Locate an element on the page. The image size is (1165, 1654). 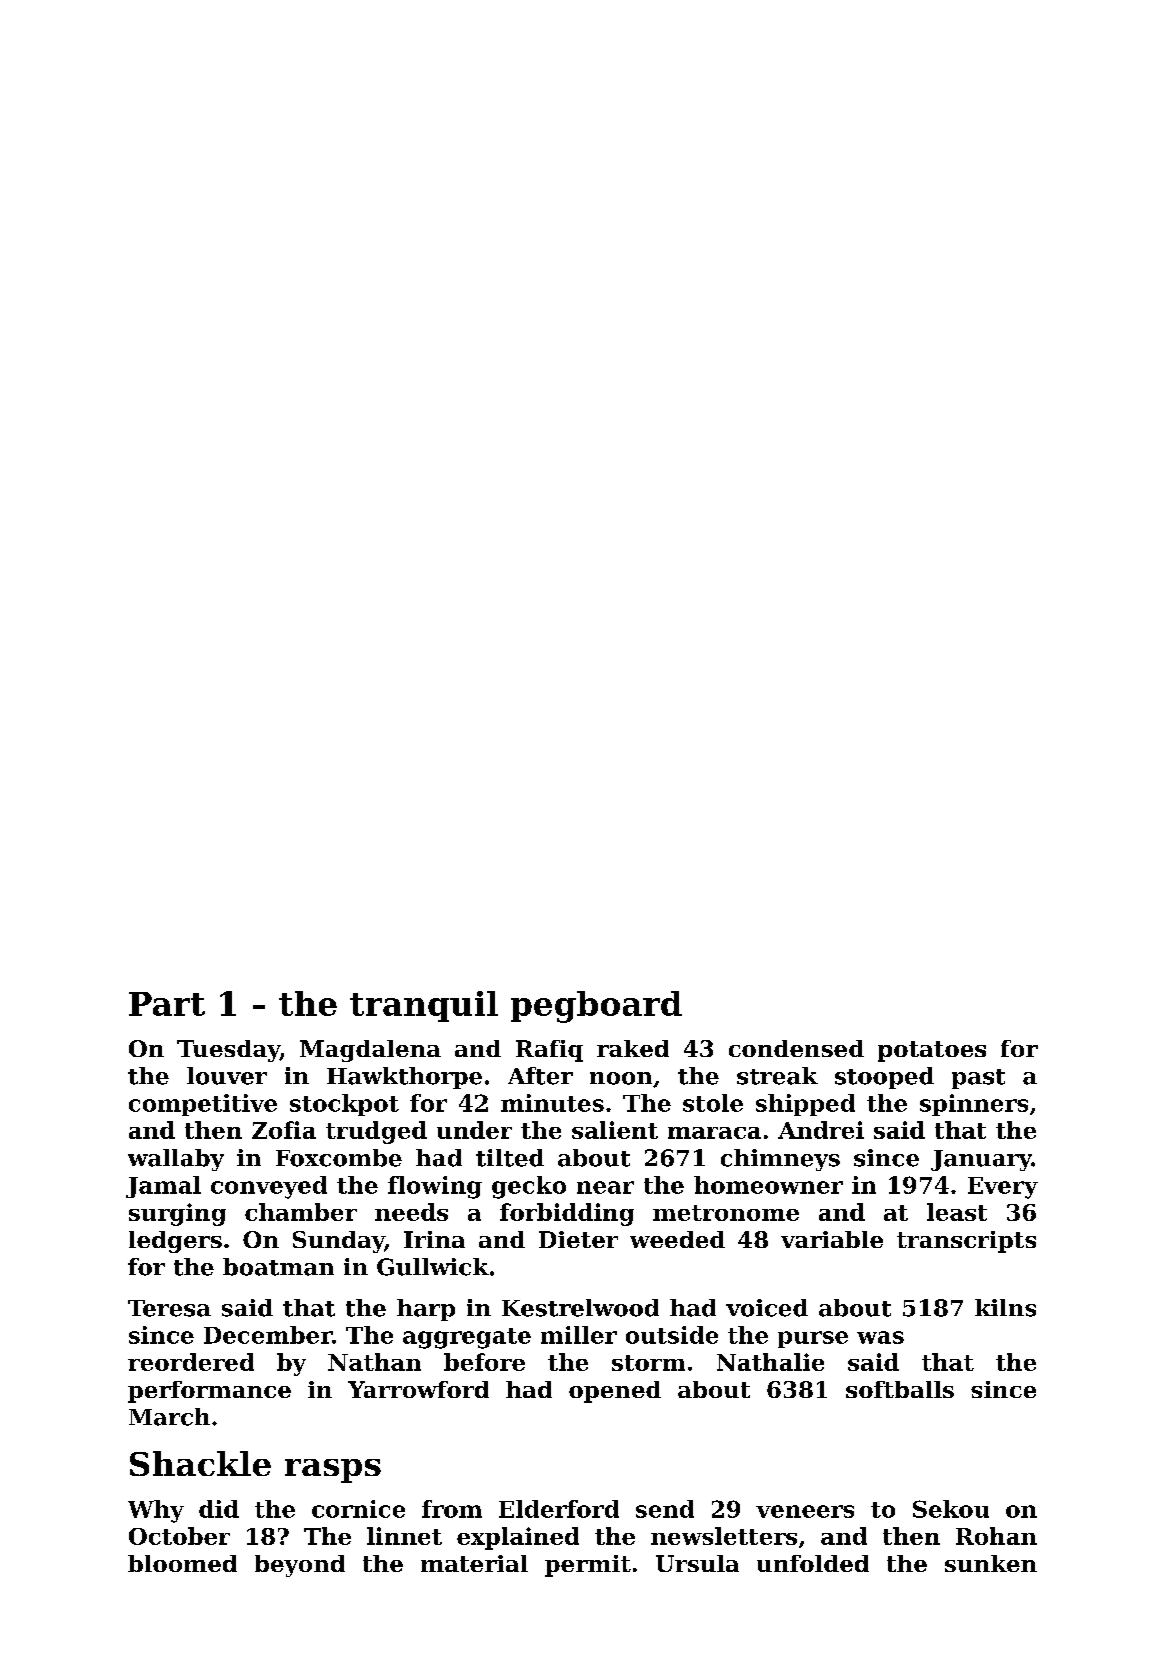
tranquil is located at coordinates (424, 1006).
